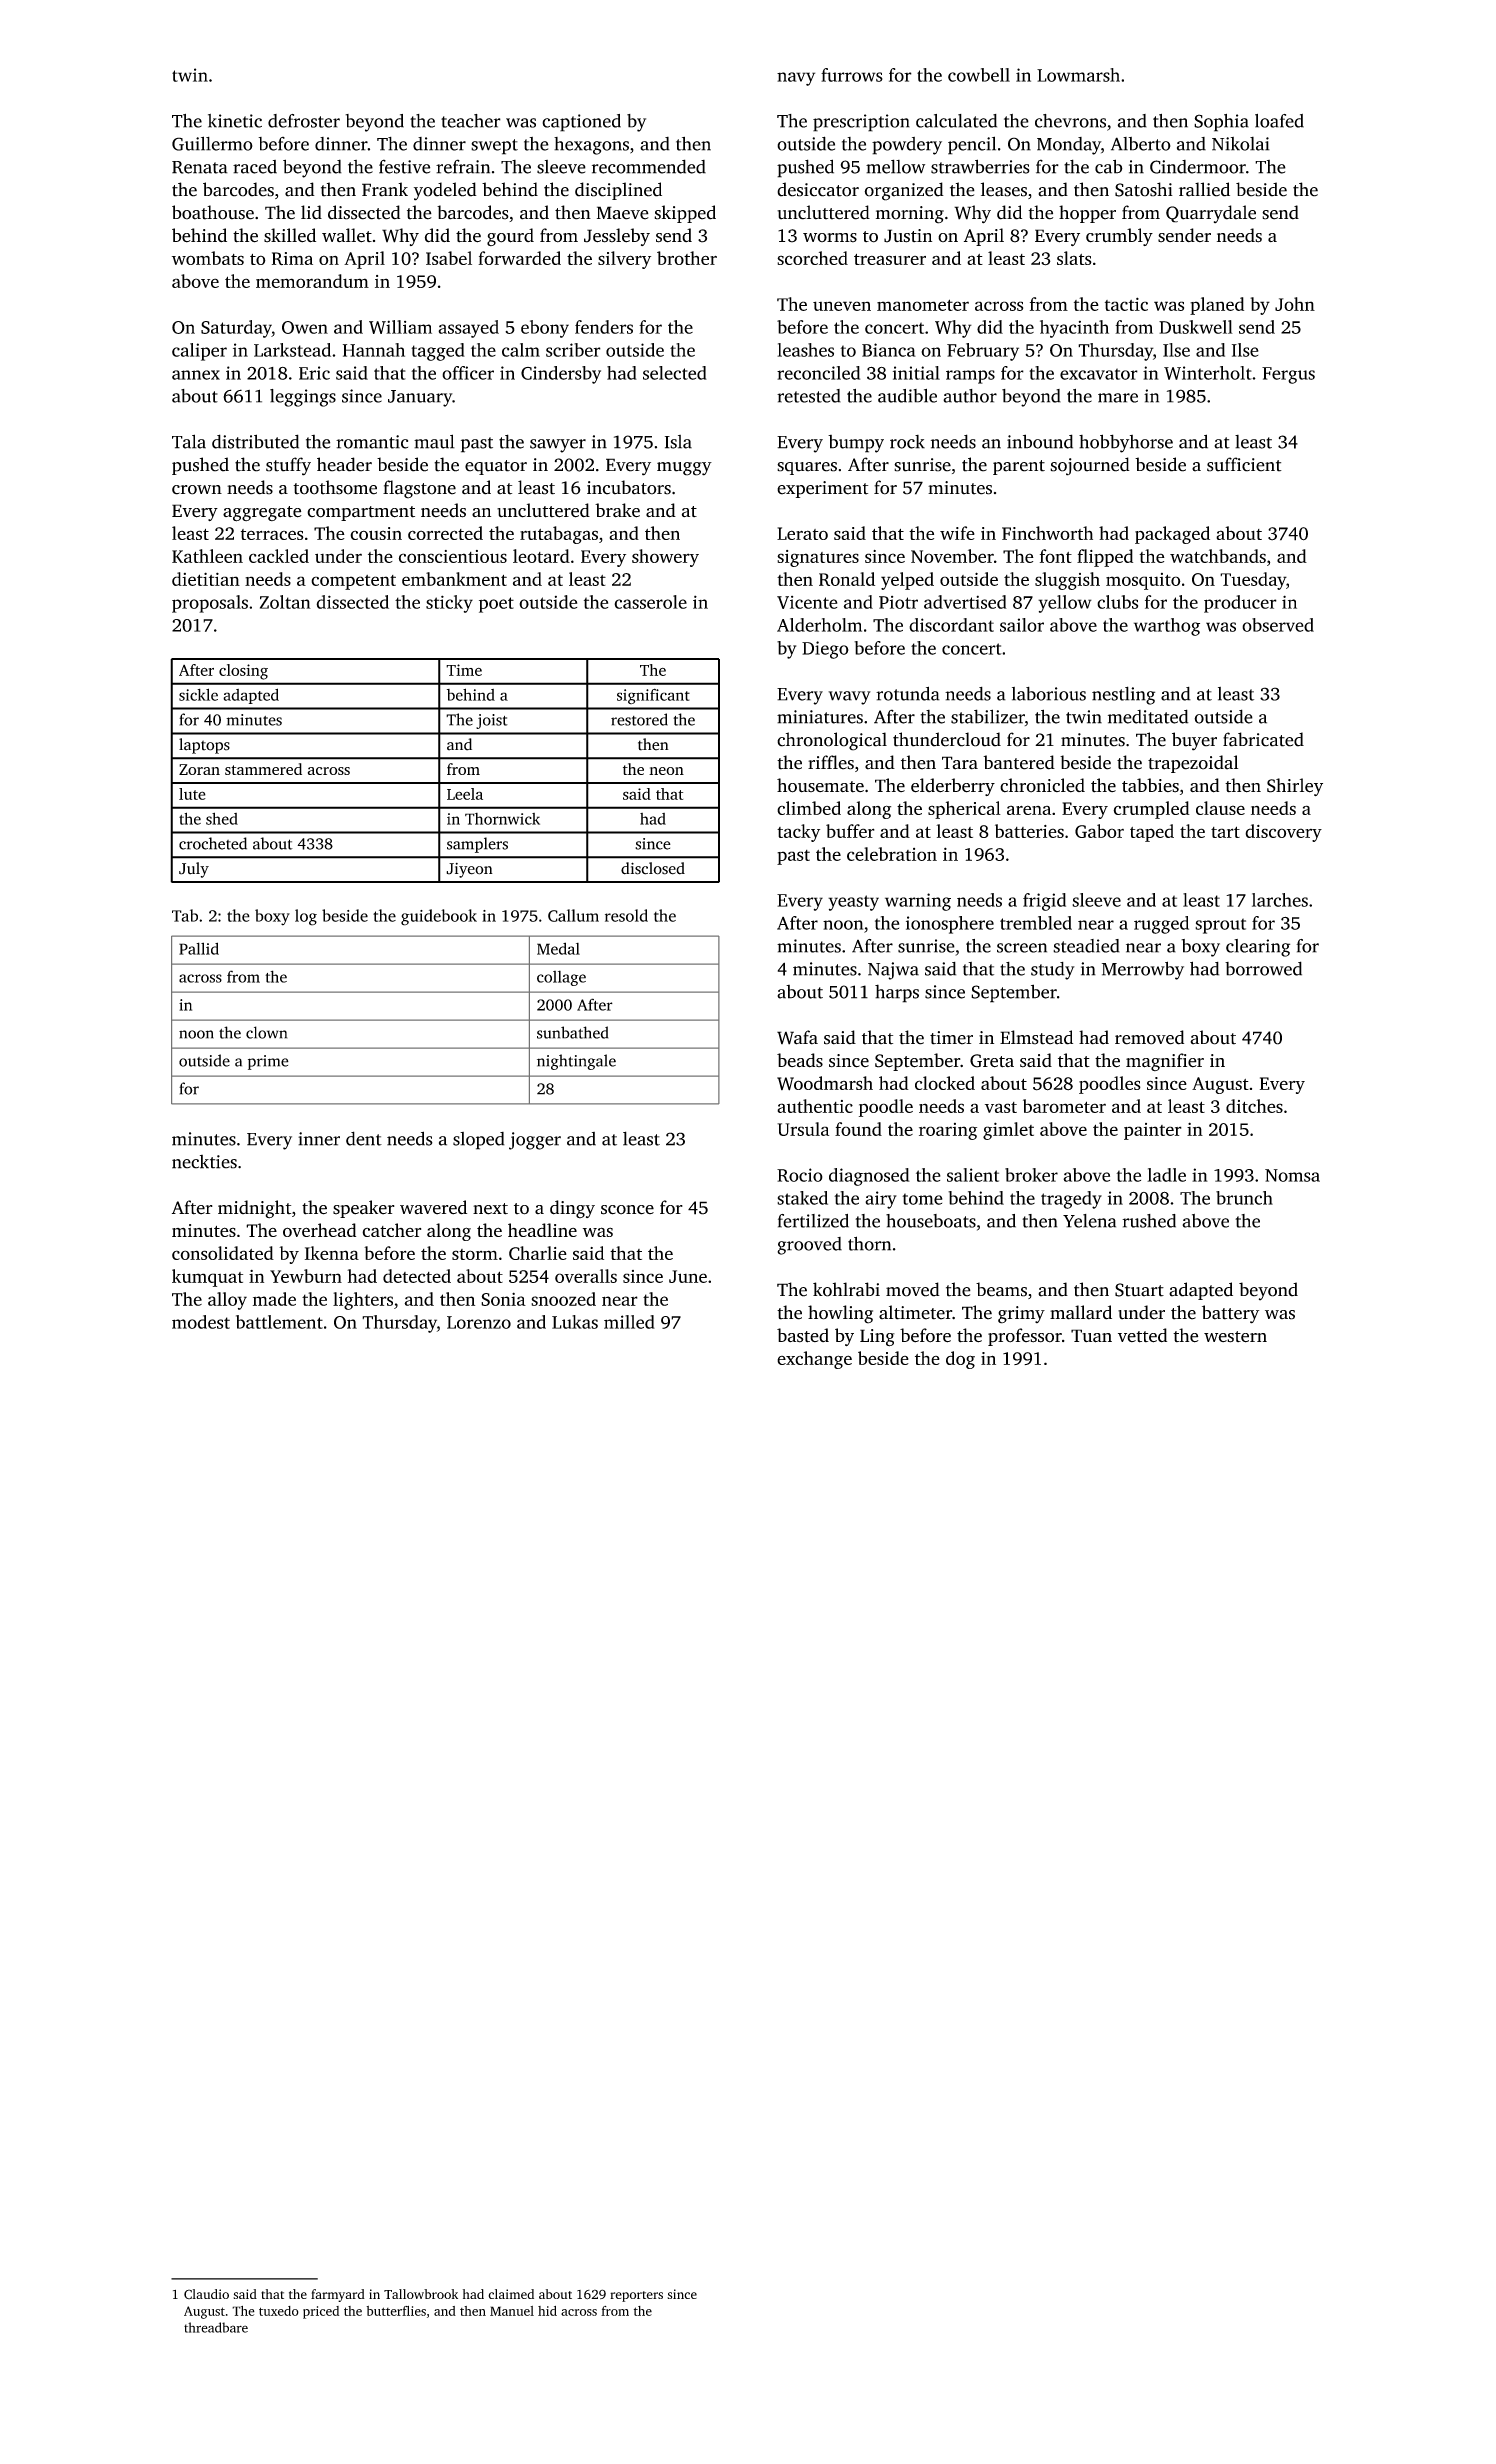 This document has width=1496, height=2464. I want to click on exchange, so click(814, 1360).
